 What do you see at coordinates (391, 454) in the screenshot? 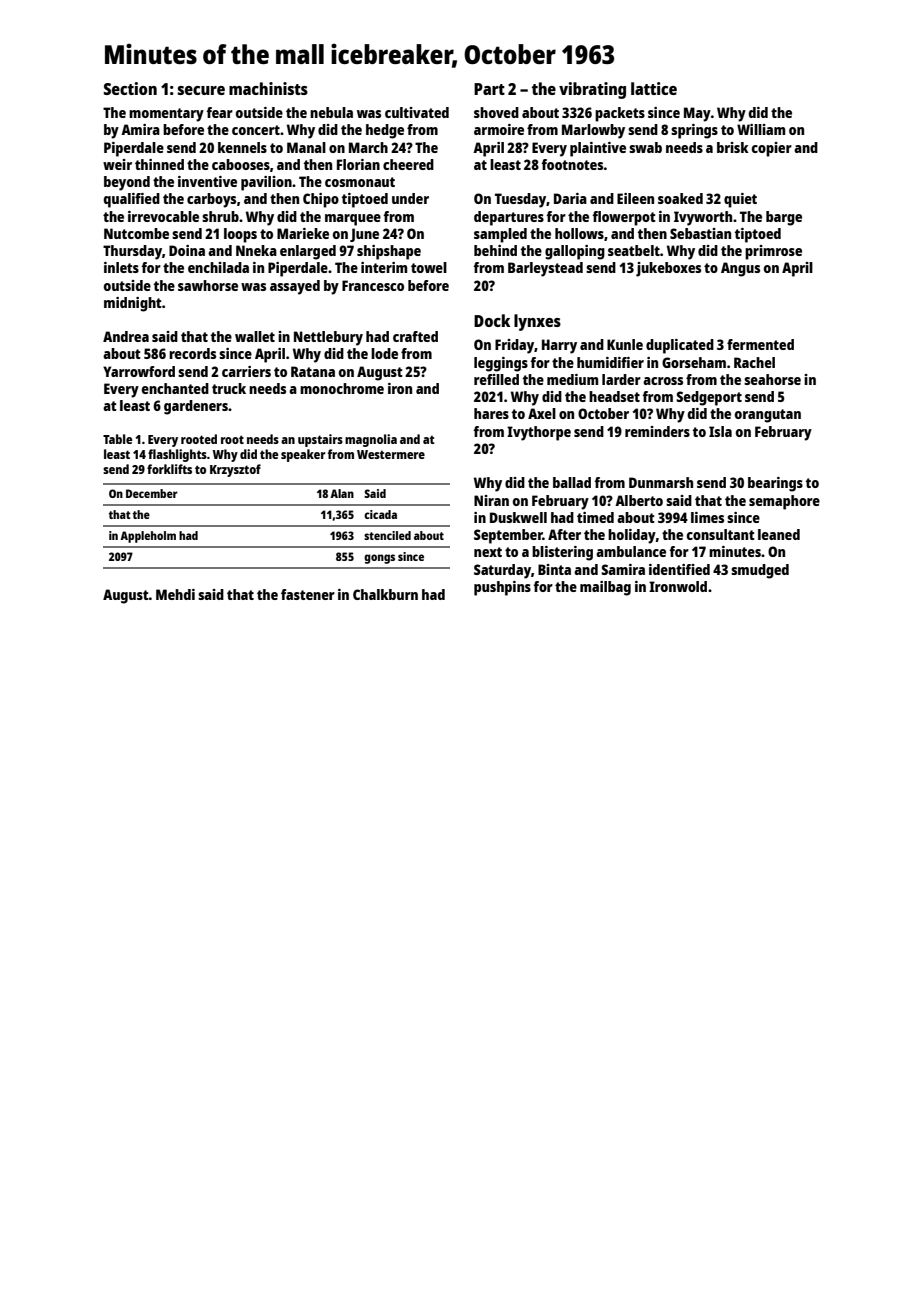
I see `Westermere` at bounding box center [391, 454].
